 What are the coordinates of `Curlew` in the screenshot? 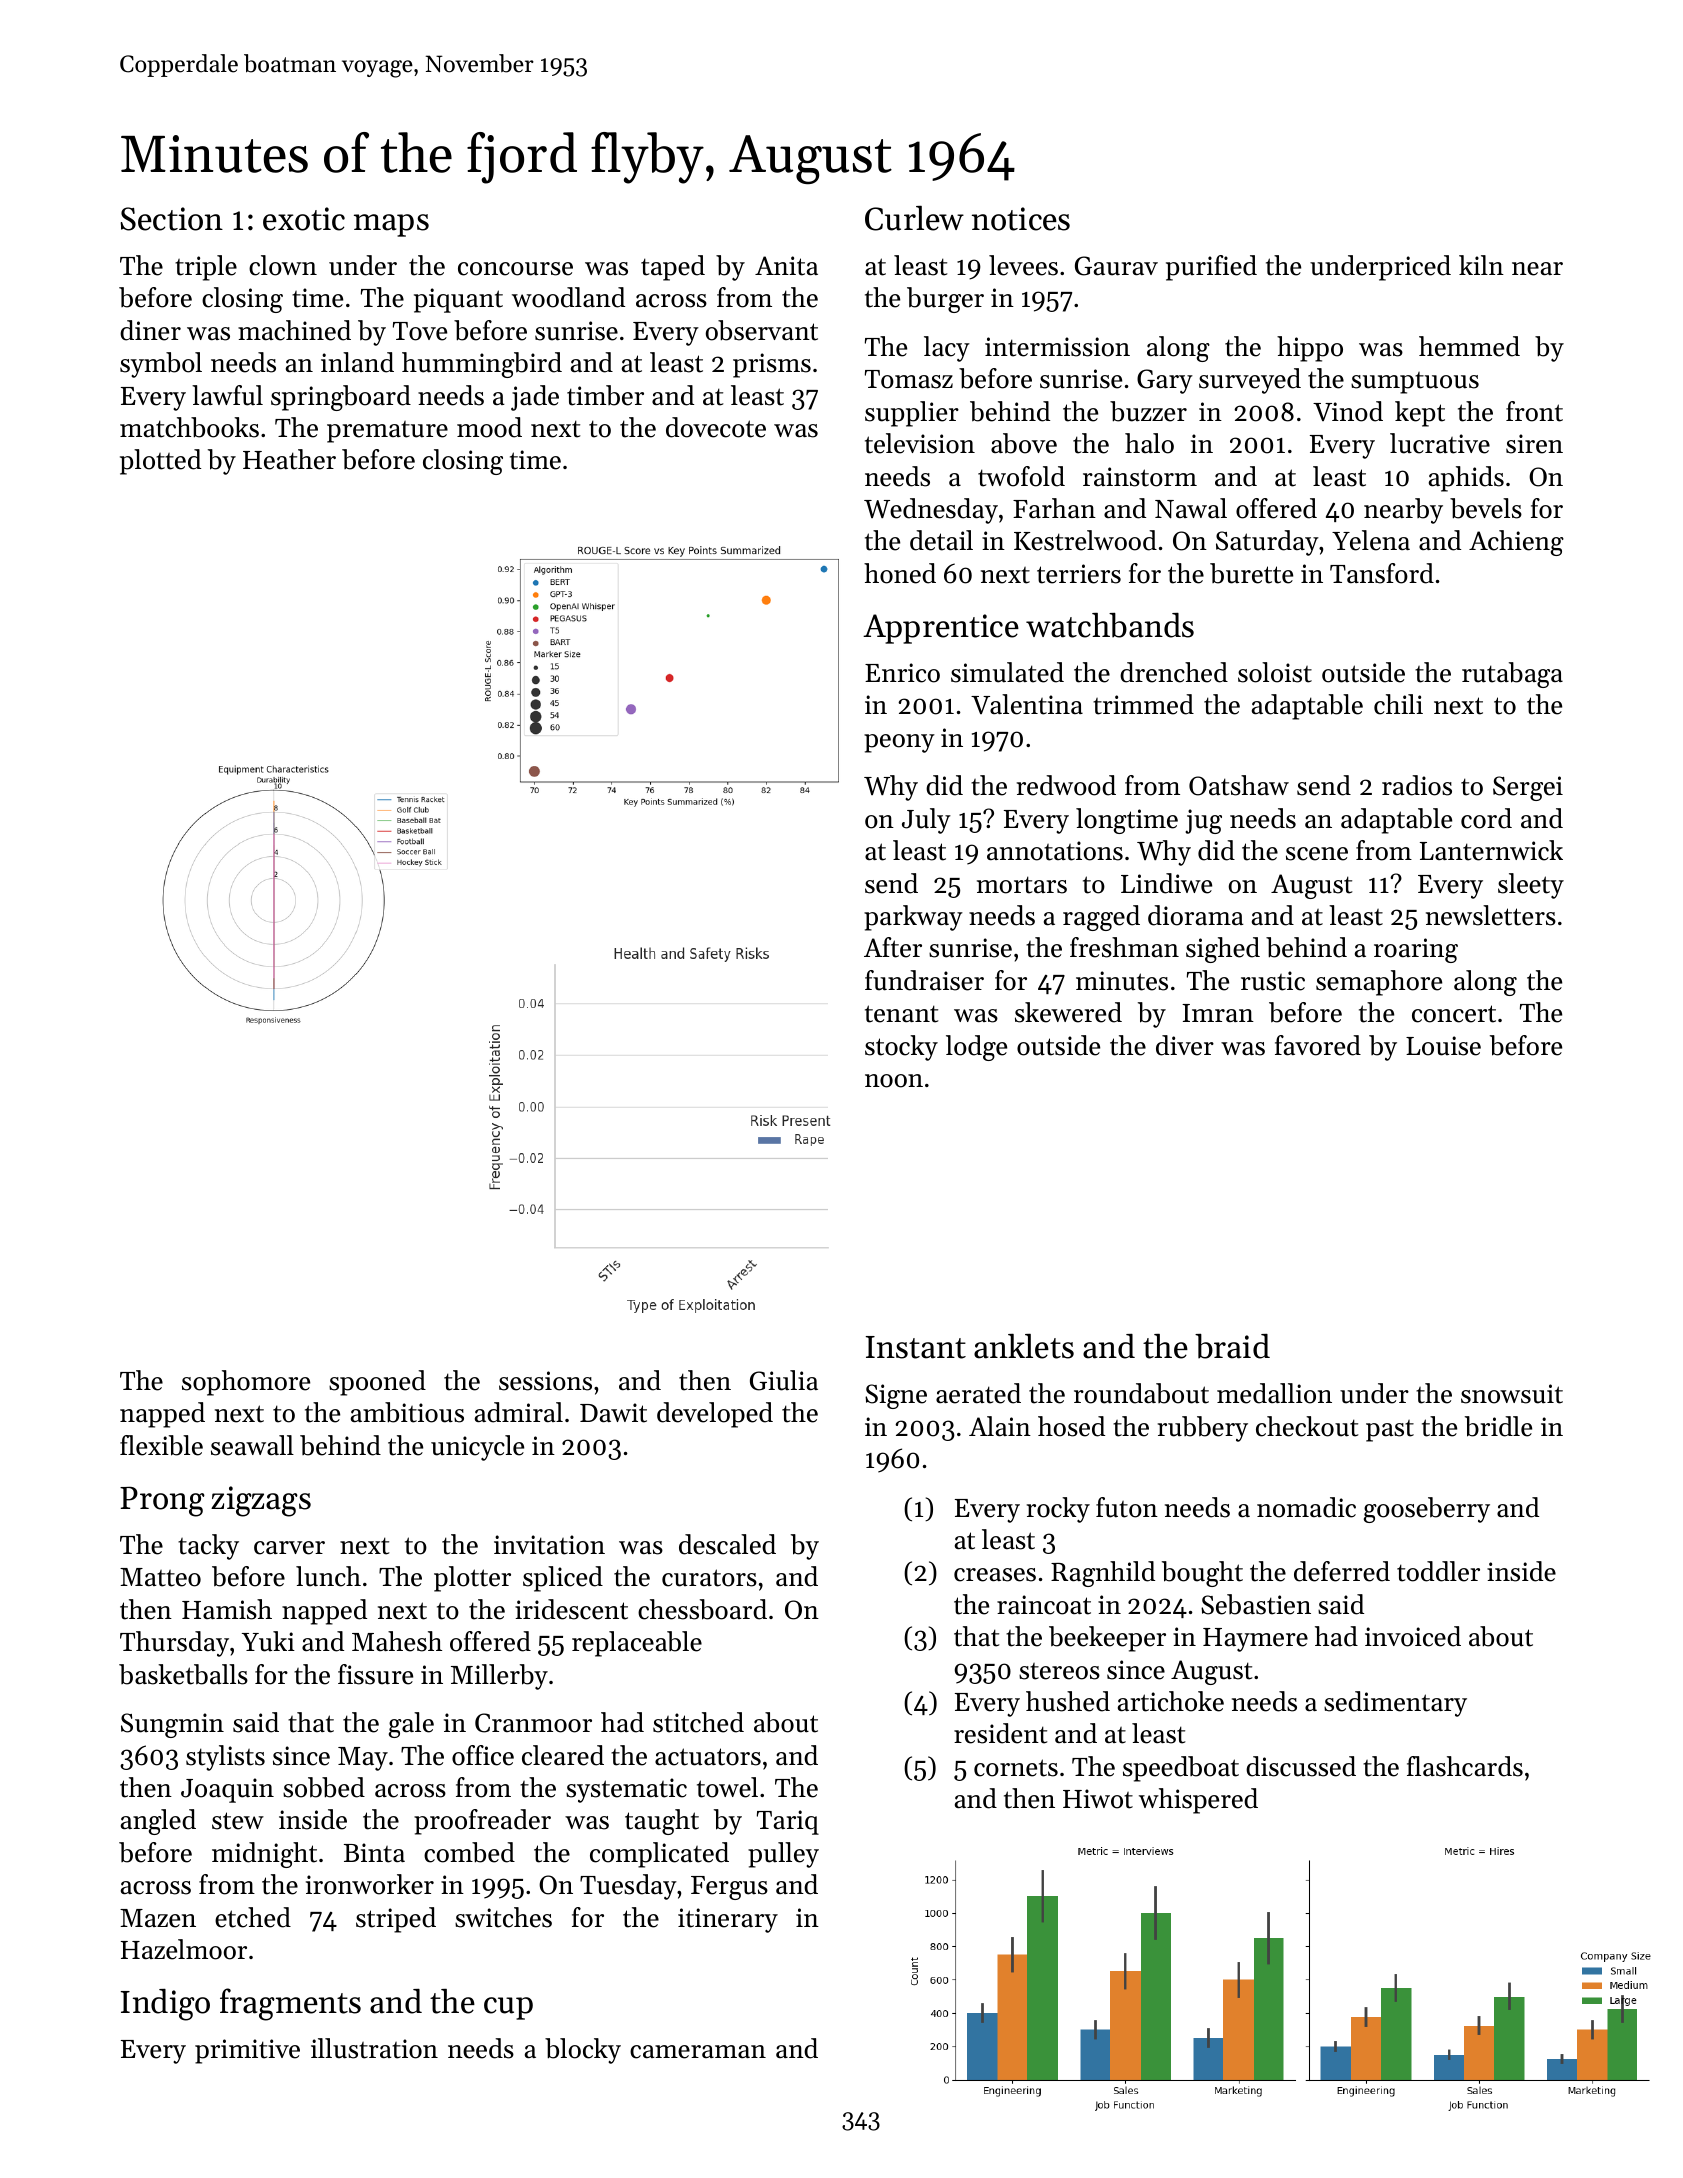 It's located at (914, 218).
